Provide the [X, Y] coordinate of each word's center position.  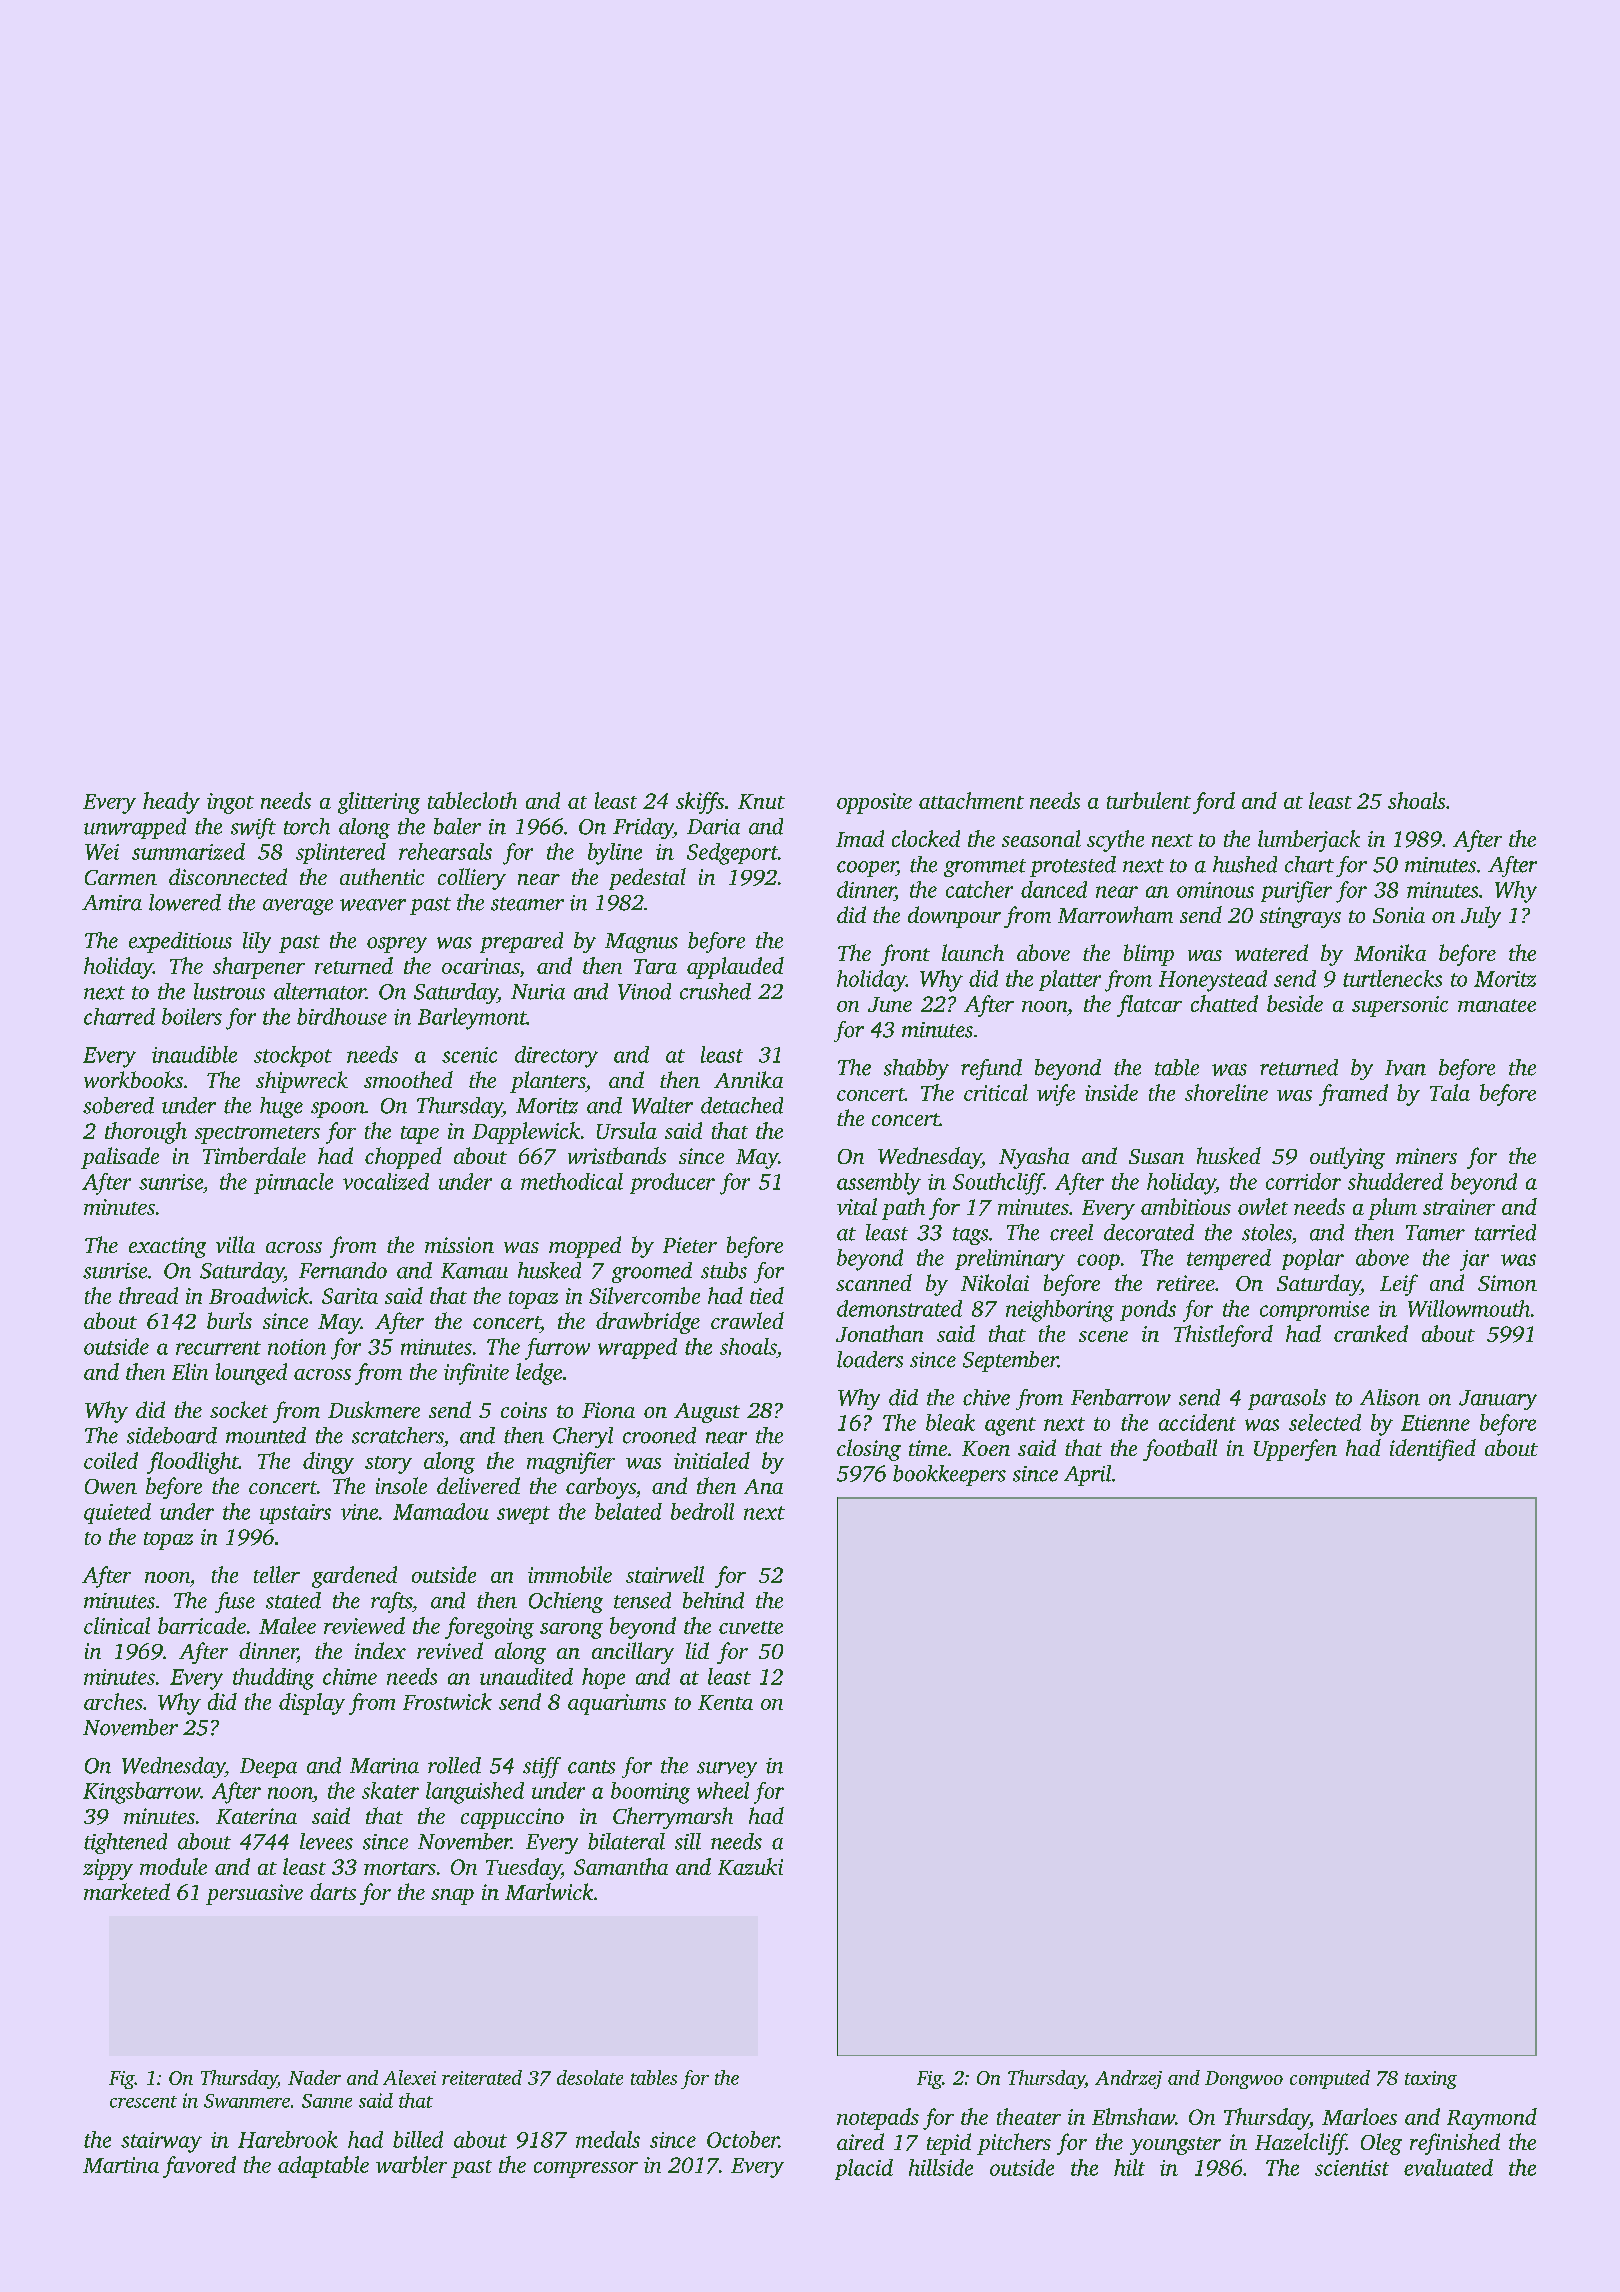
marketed [127, 1891]
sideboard [172, 1435]
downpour [954, 917]
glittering [379, 803]
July [1481, 917]
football [1180, 1450]
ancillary [633, 1653]
